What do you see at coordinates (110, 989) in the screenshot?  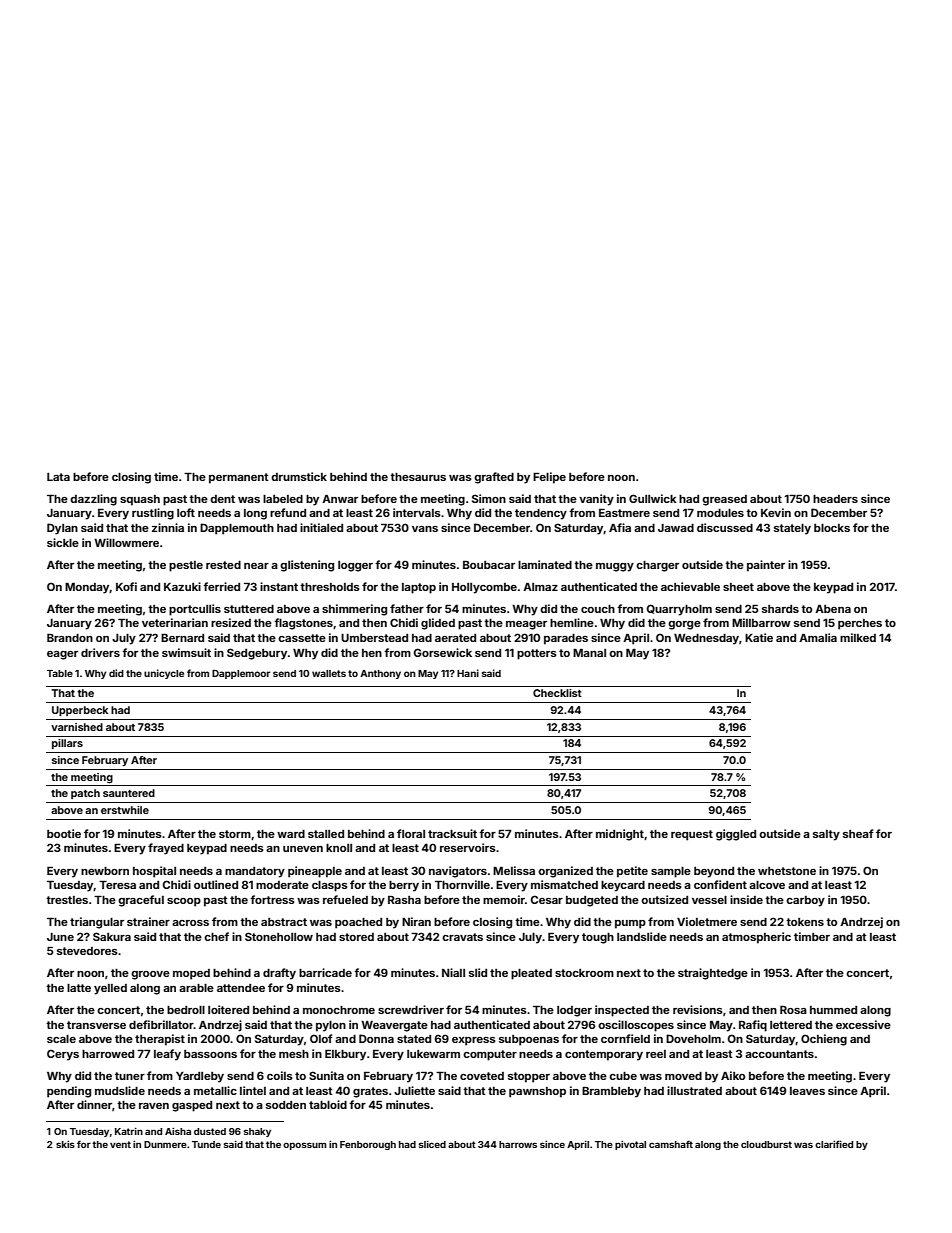 I see `yelled` at bounding box center [110, 989].
